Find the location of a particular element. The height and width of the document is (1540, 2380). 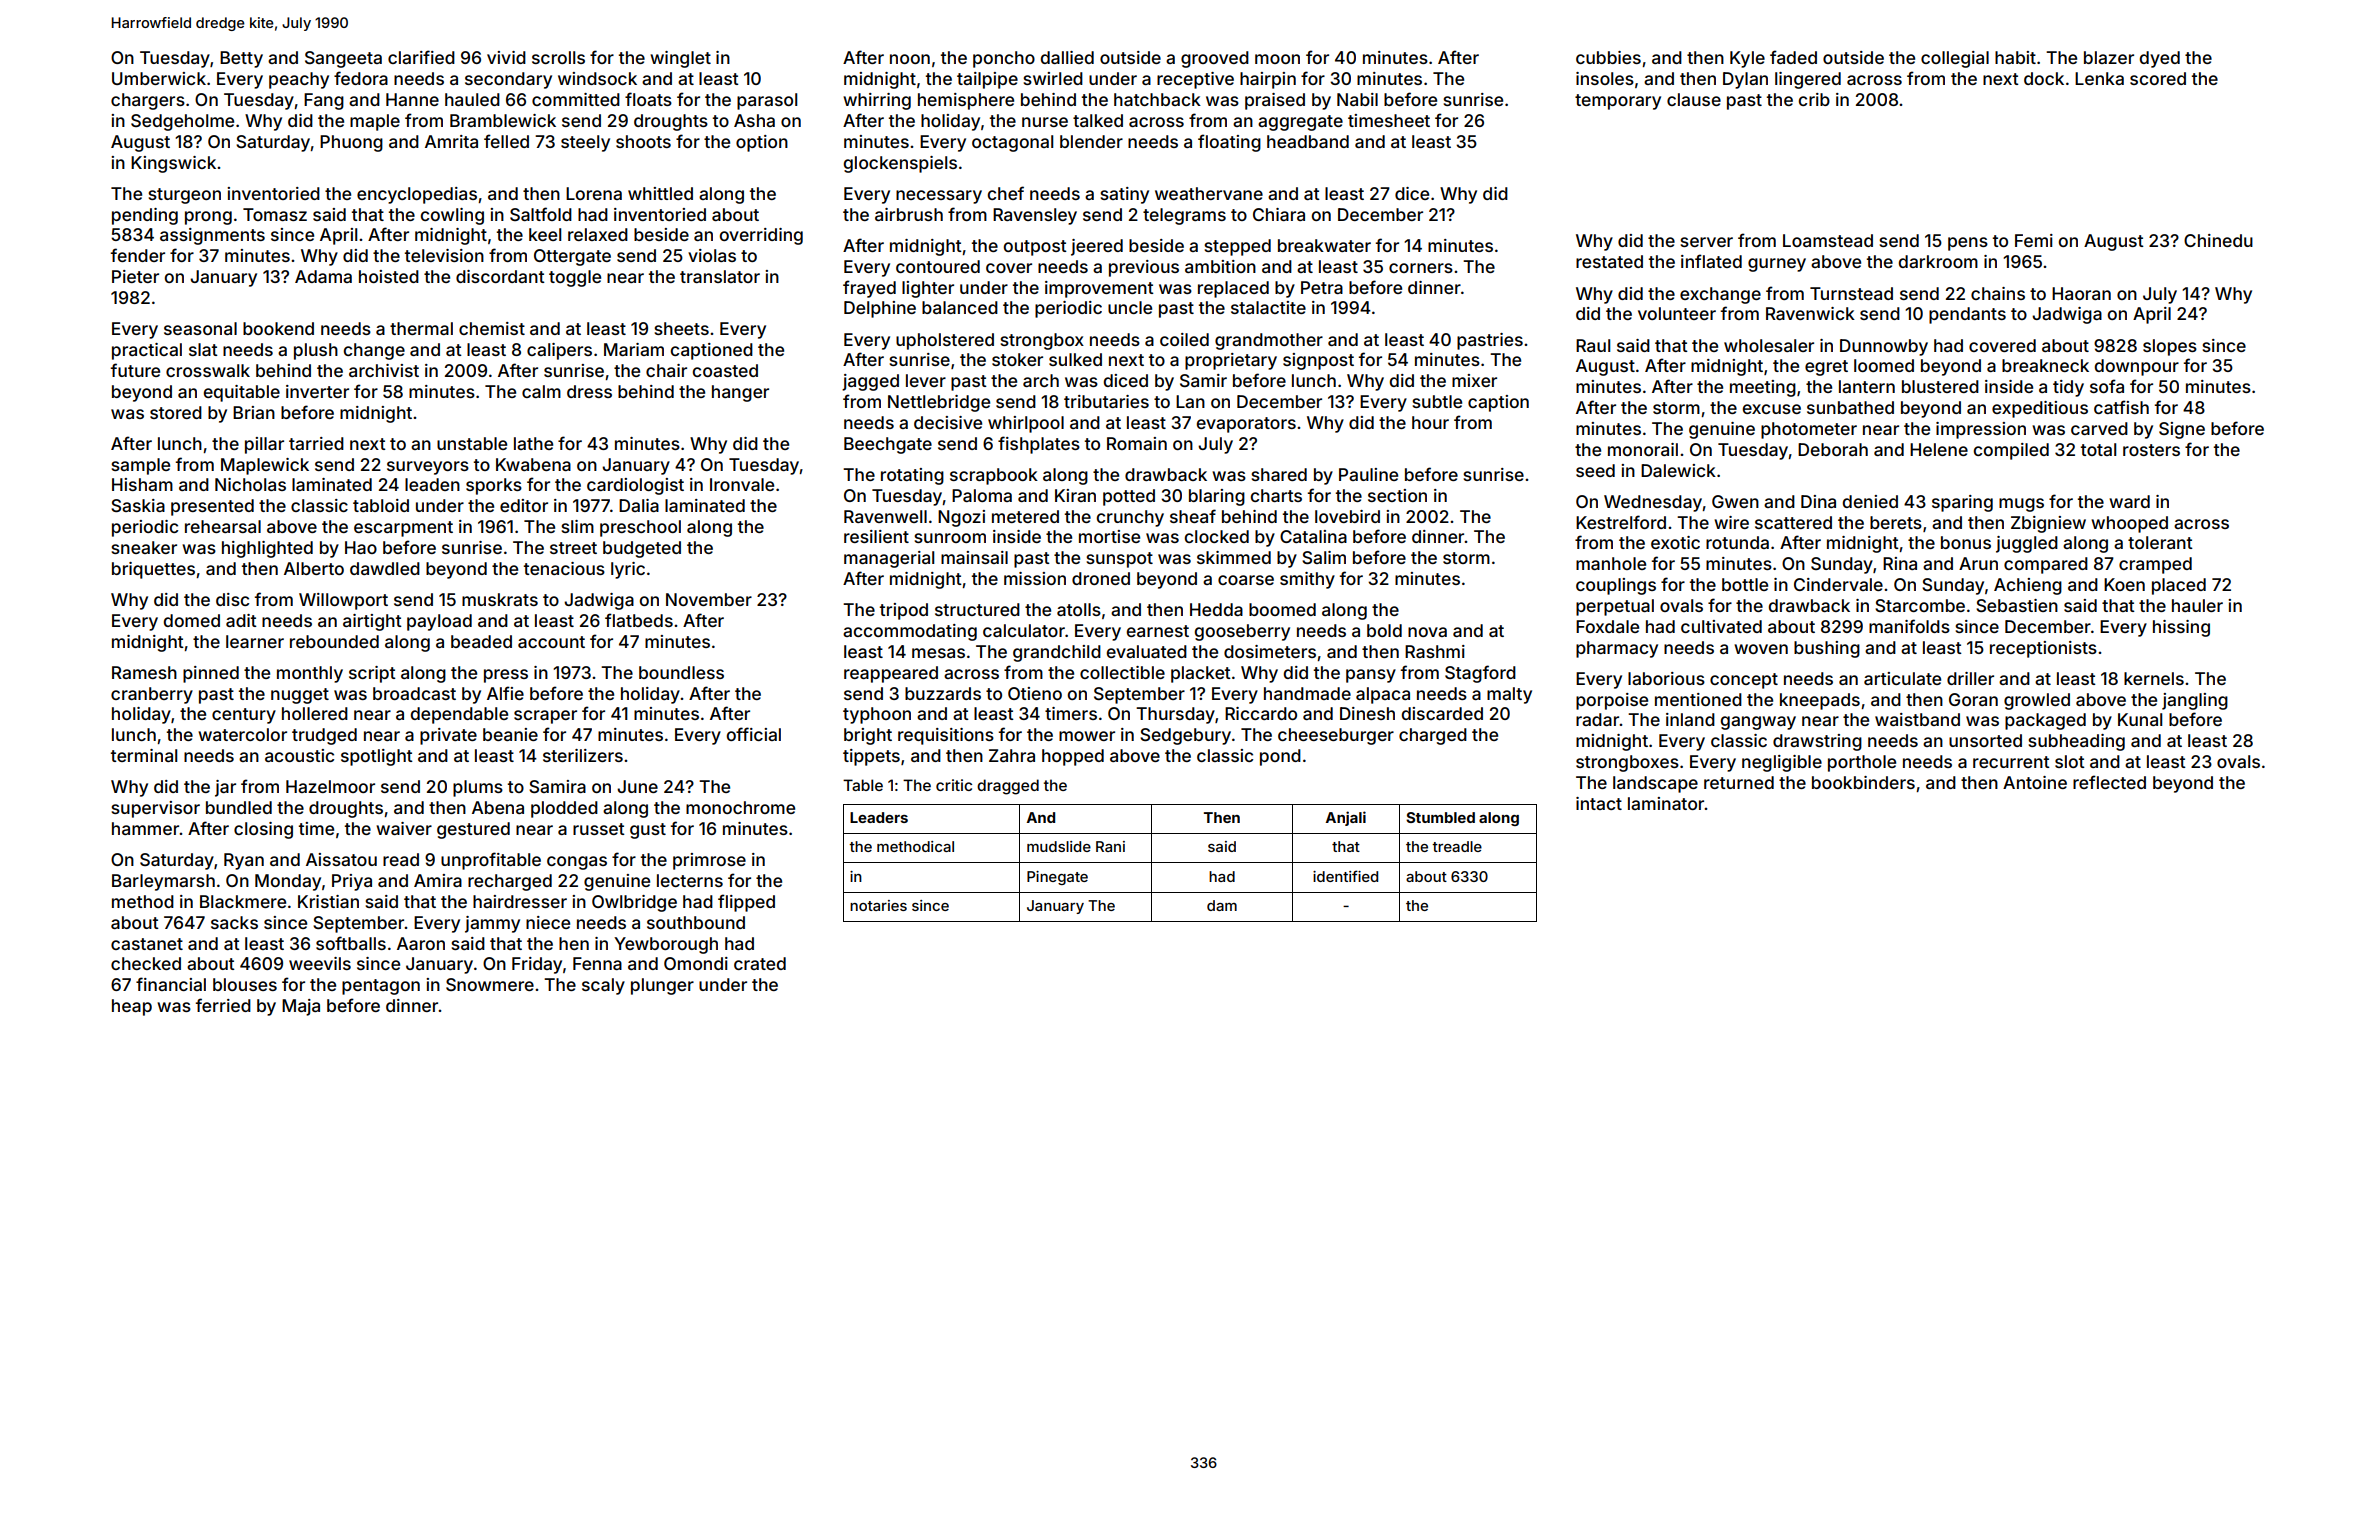

moon is located at coordinates (1277, 59).
